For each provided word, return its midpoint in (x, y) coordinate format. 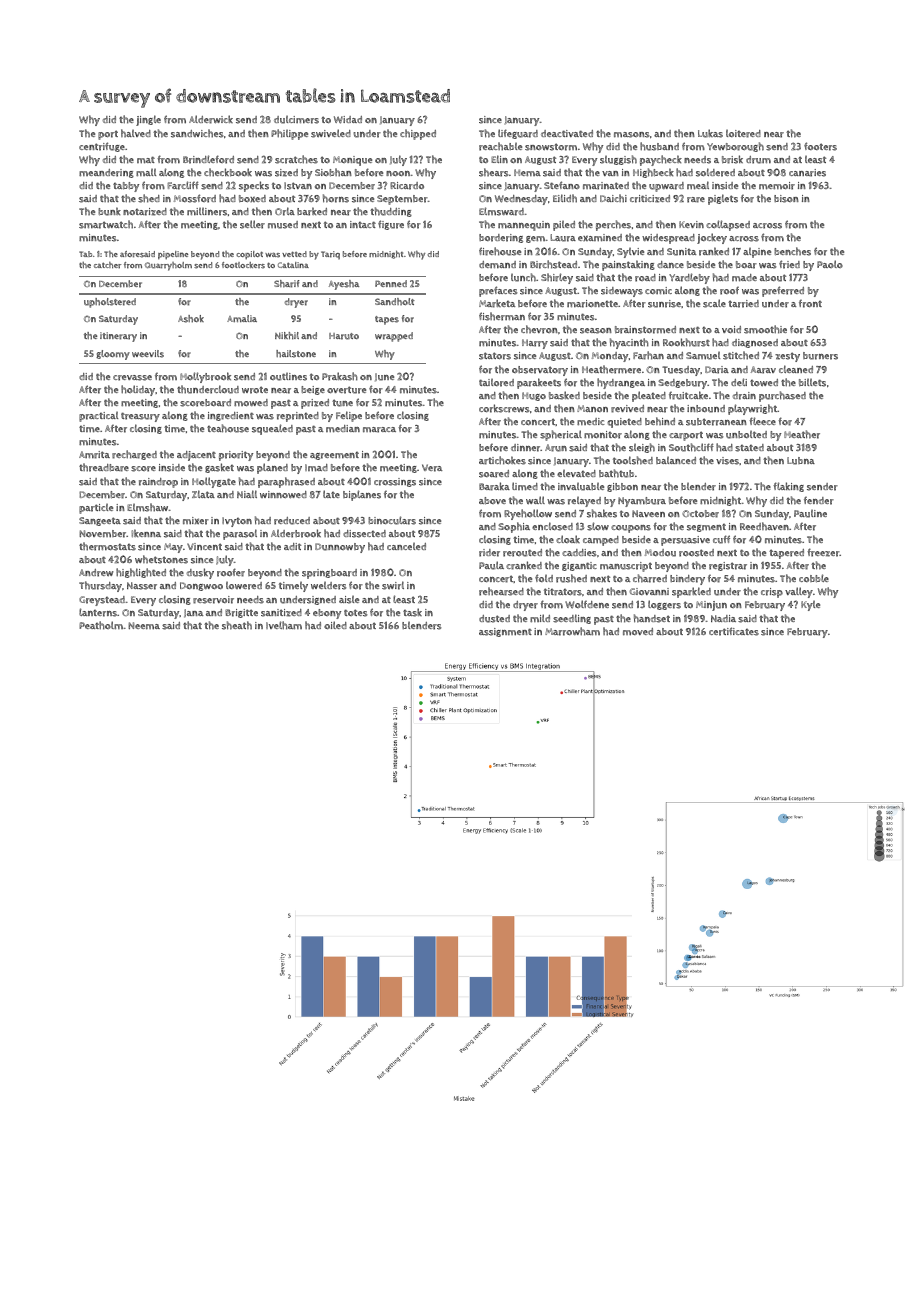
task (412, 612)
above (492, 501)
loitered (743, 134)
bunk (109, 211)
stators (495, 356)
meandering (106, 173)
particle (96, 509)
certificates (734, 631)
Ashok (191, 319)
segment (706, 528)
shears (493, 172)
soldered (715, 172)
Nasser (142, 586)
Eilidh (565, 198)
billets (812, 383)
